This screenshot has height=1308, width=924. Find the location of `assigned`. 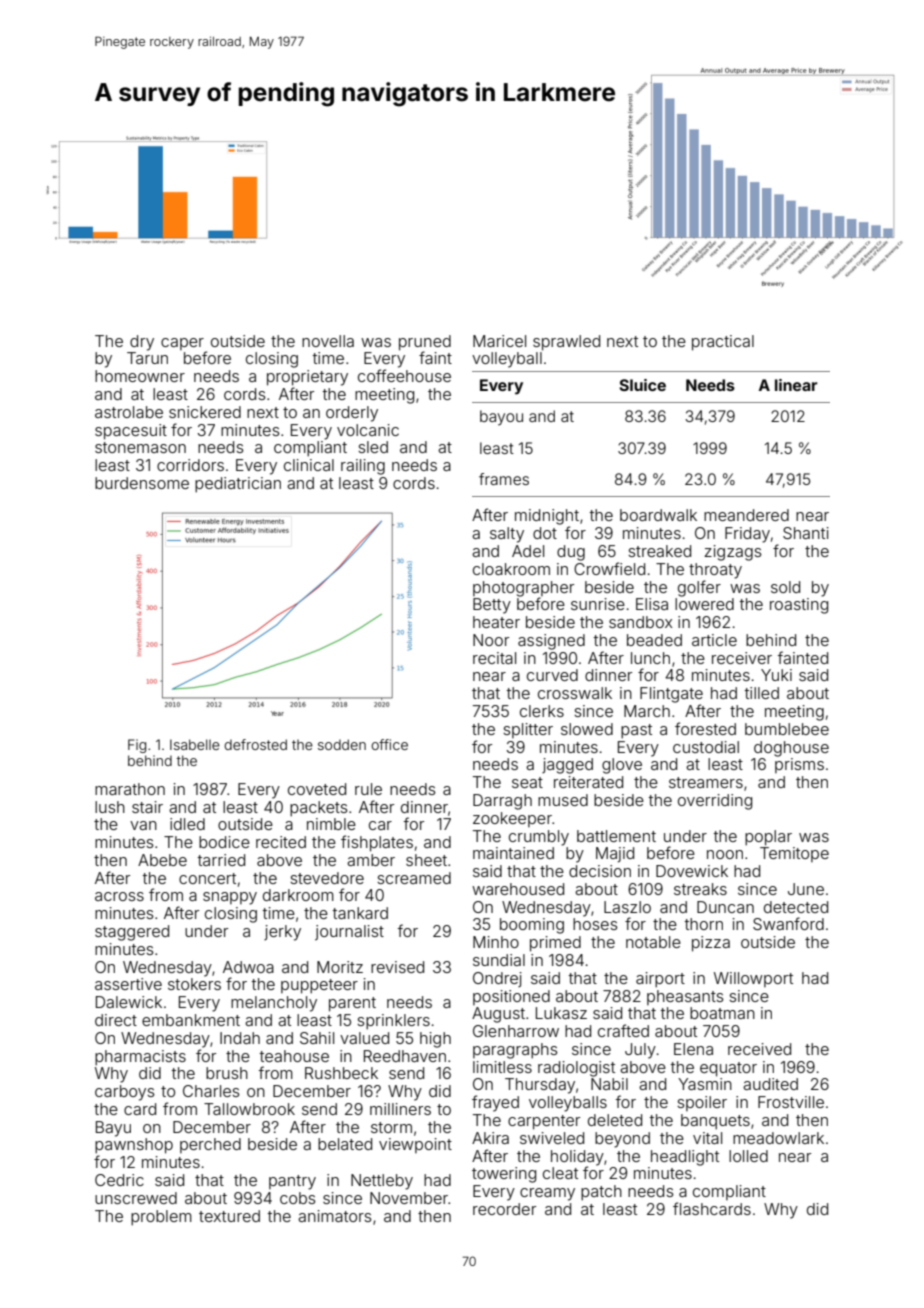

assigned is located at coordinates (551, 642).
